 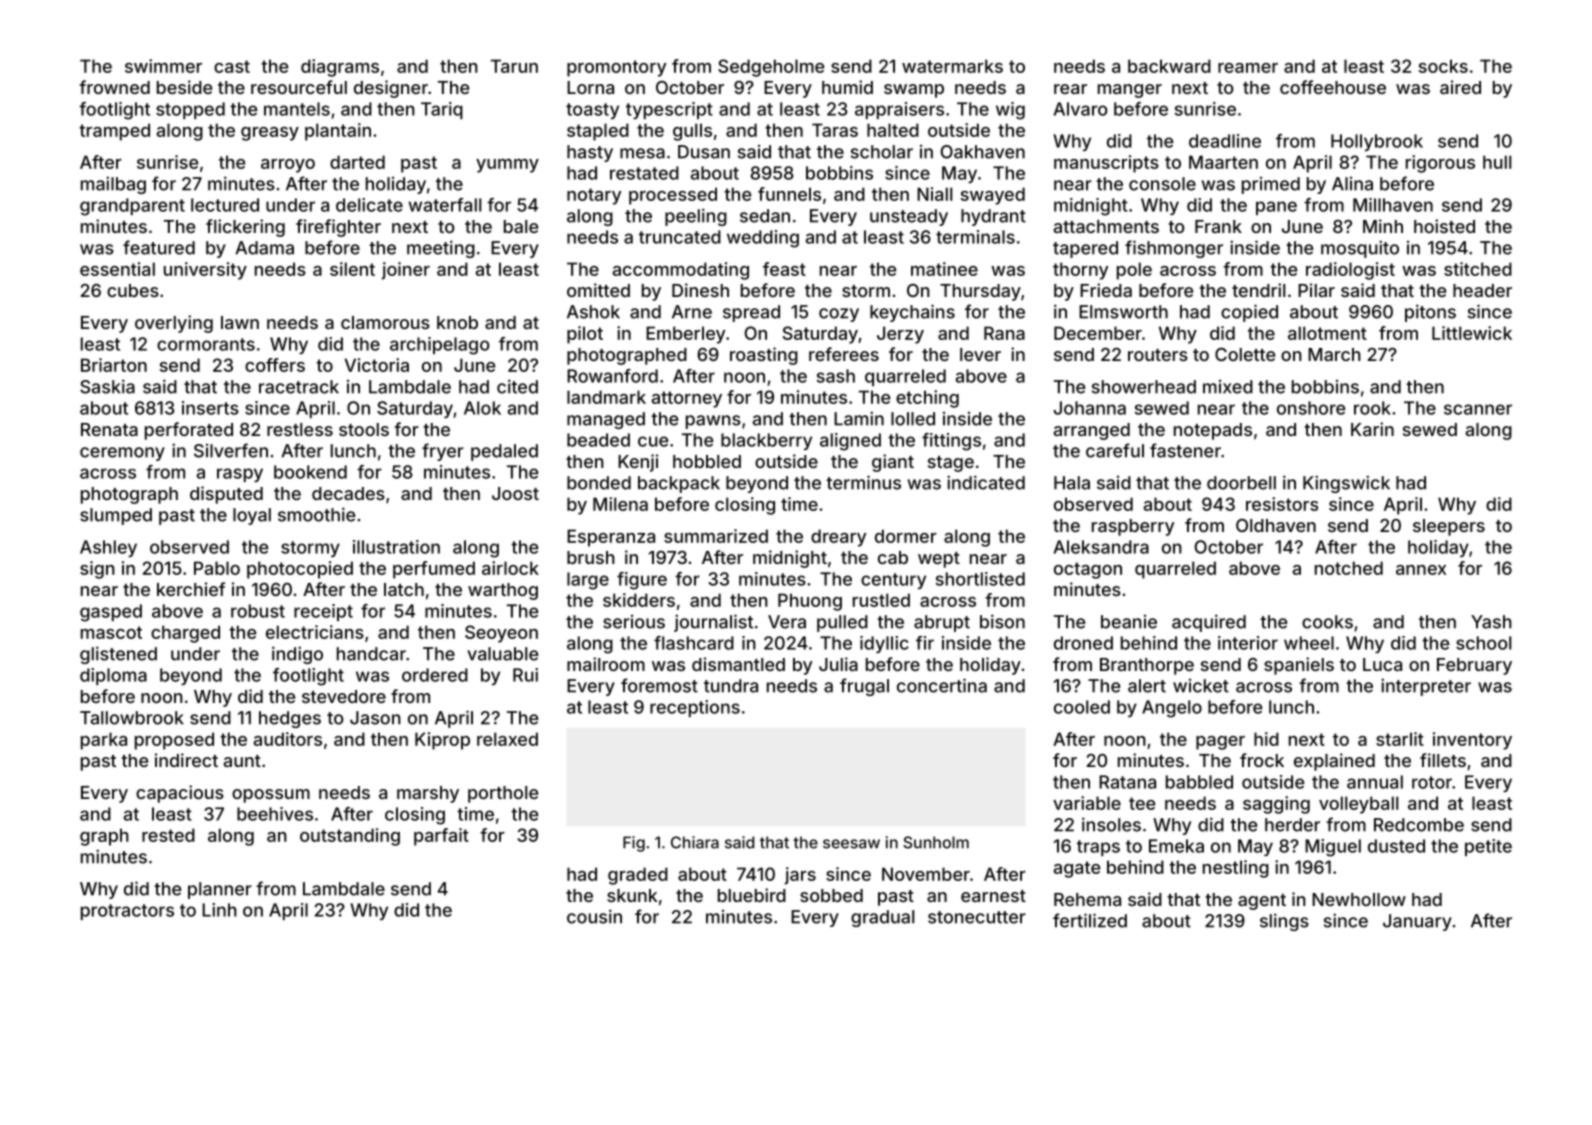 What do you see at coordinates (590, 87) in the screenshot?
I see `Lorna` at bounding box center [590, 87].
